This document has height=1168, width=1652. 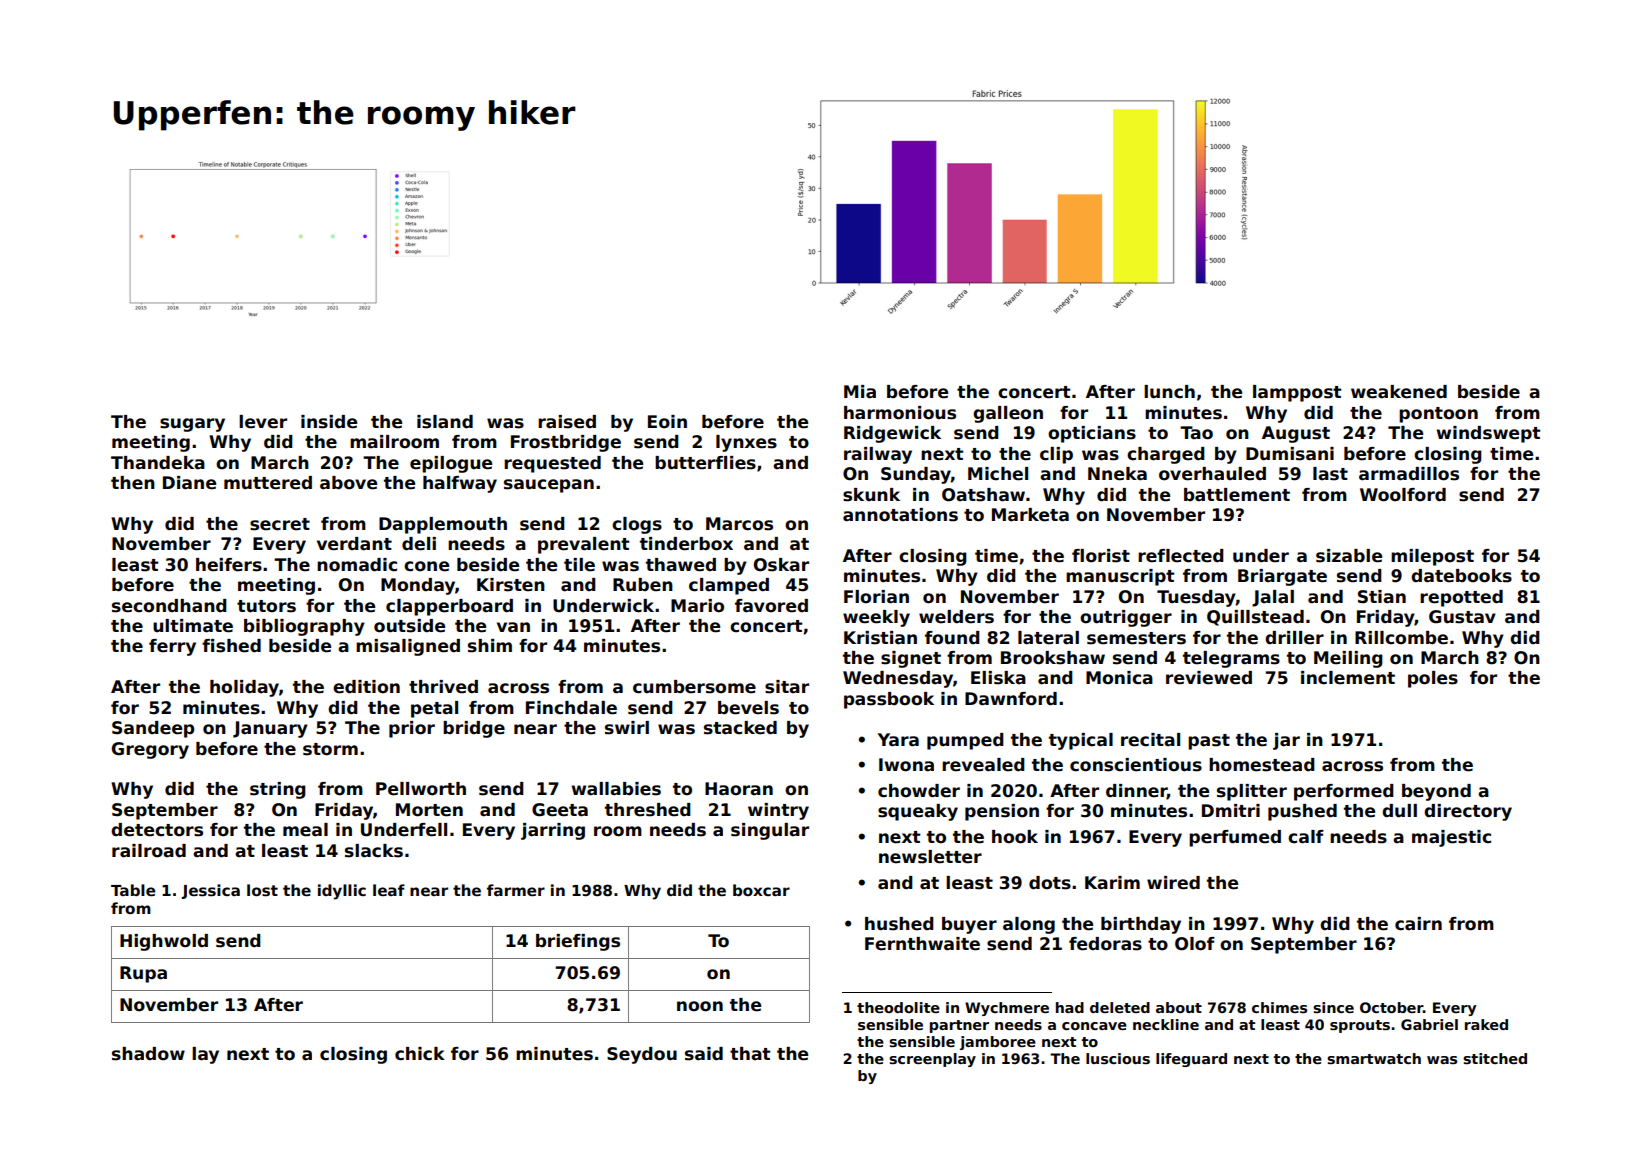 What do you see at coordinates (705, 463) in the document?
I see `butterflies` at bounding box center [705, 463].
